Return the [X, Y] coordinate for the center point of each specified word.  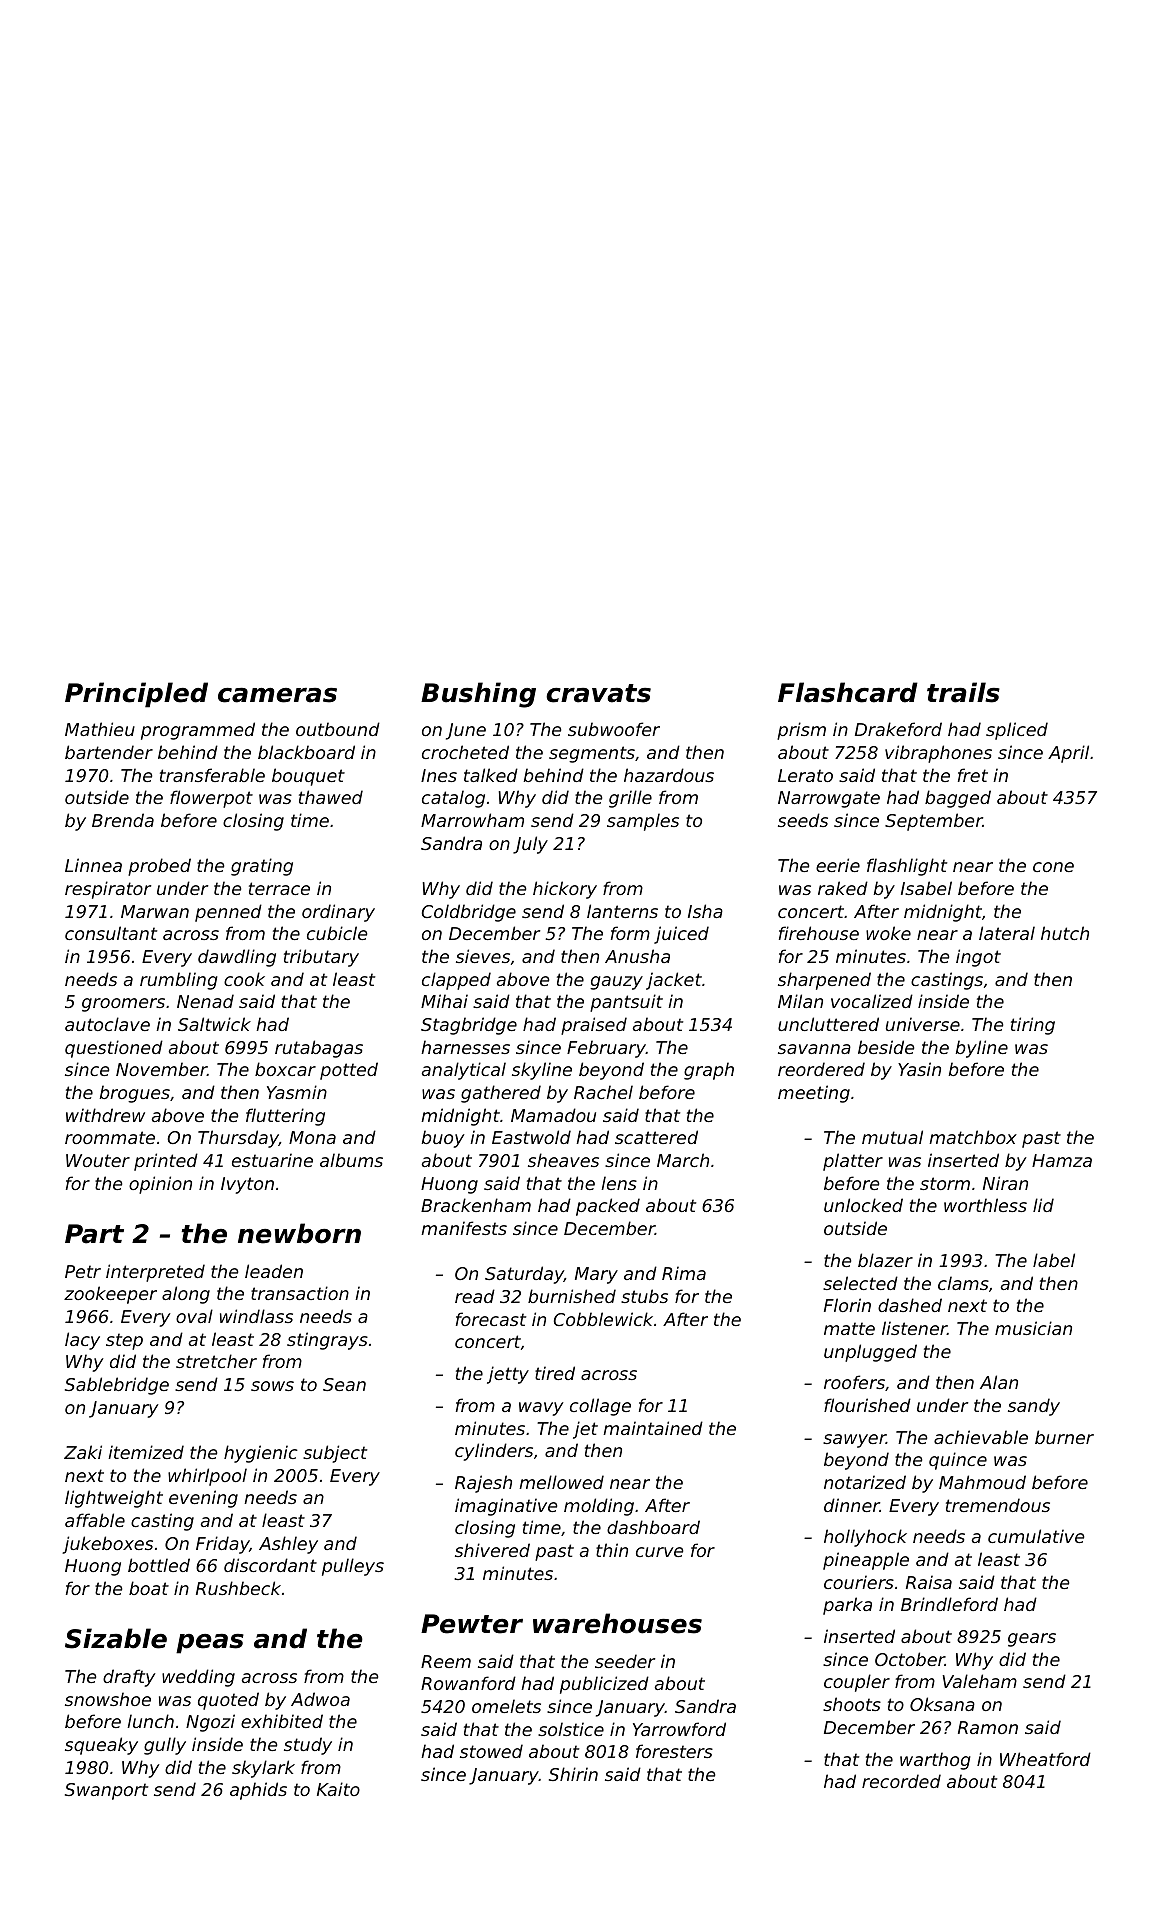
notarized [865, 1482]
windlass [256, 1316]
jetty [508, 1375]
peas [210, 1644]
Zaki [83, 1452]
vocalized [872, 1001]
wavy [541, 1409]
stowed [491, 1751]
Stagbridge [469, 1026]
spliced [1017, 731]
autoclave [107, 1024]
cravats [598, 693]
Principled [136, 695]
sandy [1034, 1407]
